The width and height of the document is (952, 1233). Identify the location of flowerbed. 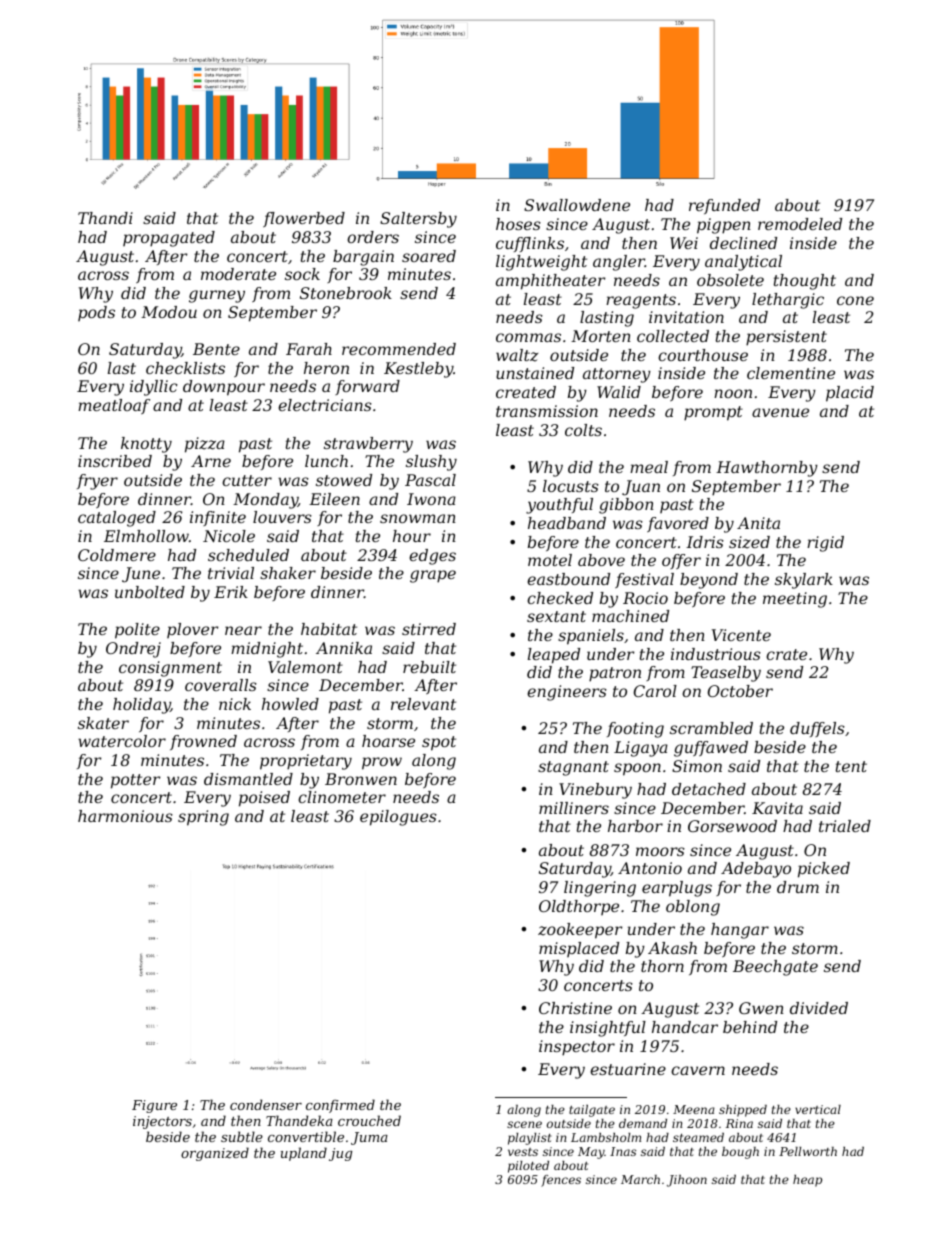
(304, 219).
